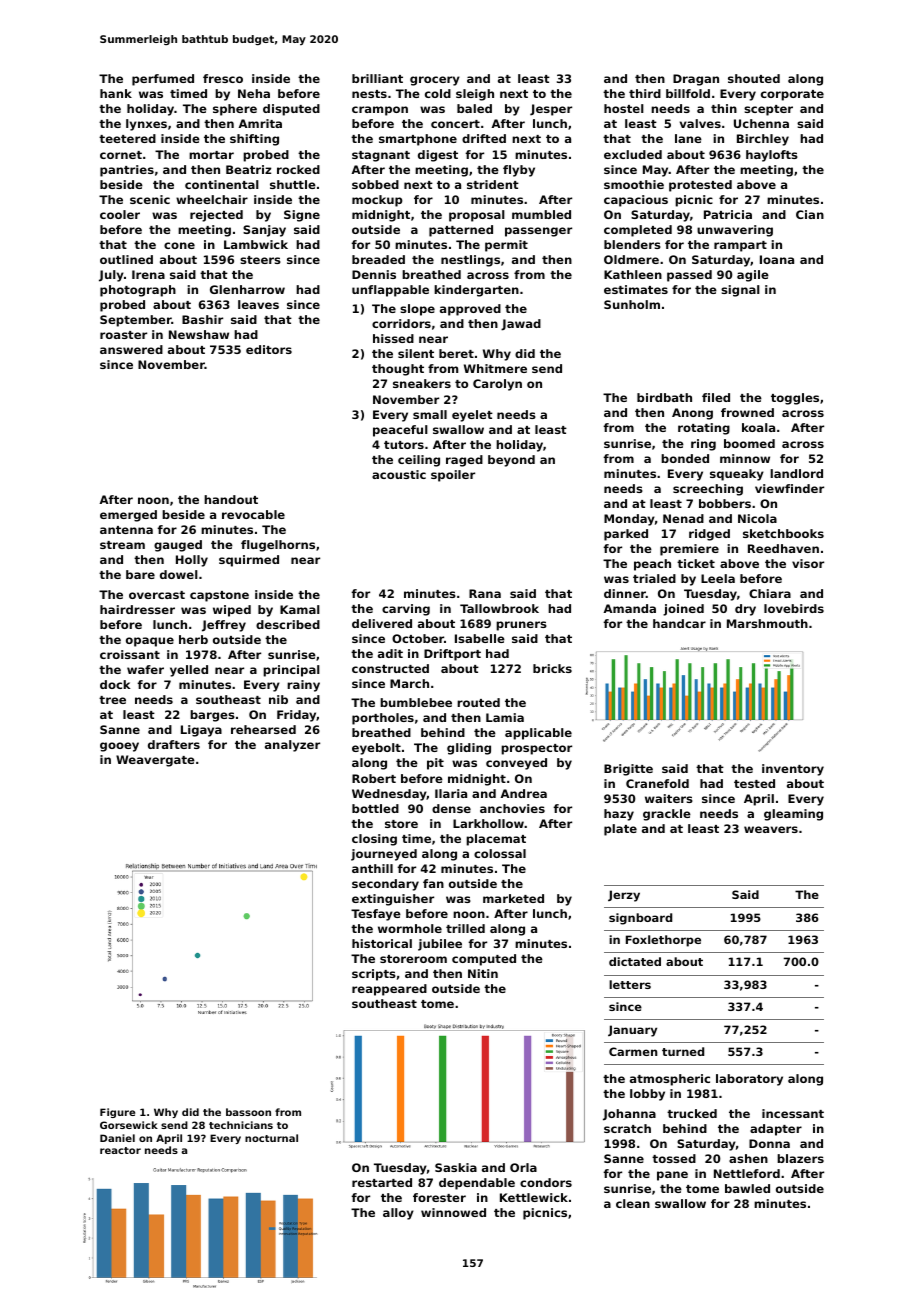 This screenshot has height=1308, width=924. I want to click on brilliant, so click(377, 78).
